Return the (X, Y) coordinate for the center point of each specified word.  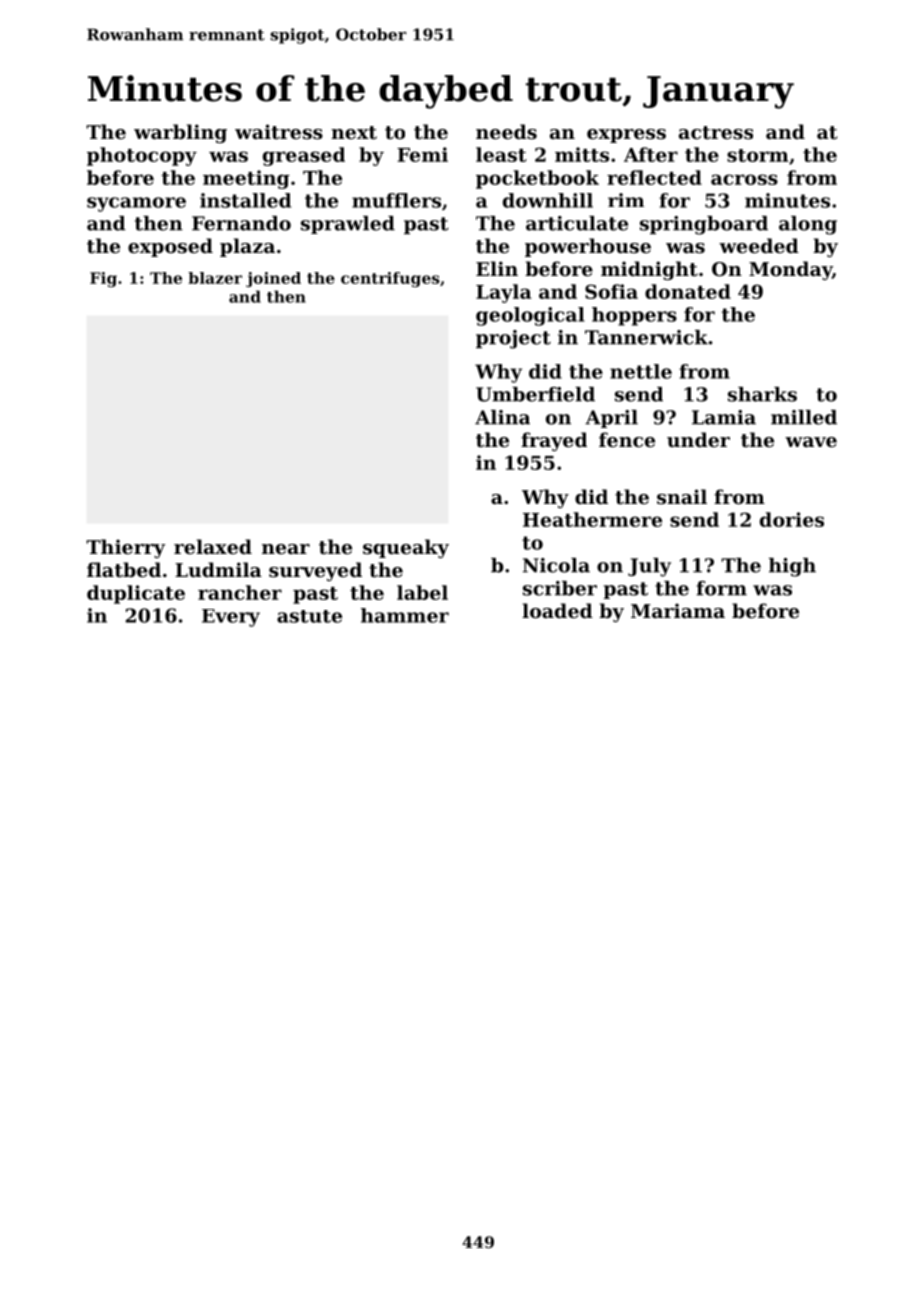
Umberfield (535, 394)
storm (758, 155)
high (792, 567)
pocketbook (537, 179)
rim (626, 200)
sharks (762, 394)
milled (804, 417)
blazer (215, 278)
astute (309, 616)
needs (506, 131)
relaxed (213, 546)
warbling (180, 133)
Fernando (241, 223)
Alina (502, 417)
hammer (405, 615)
